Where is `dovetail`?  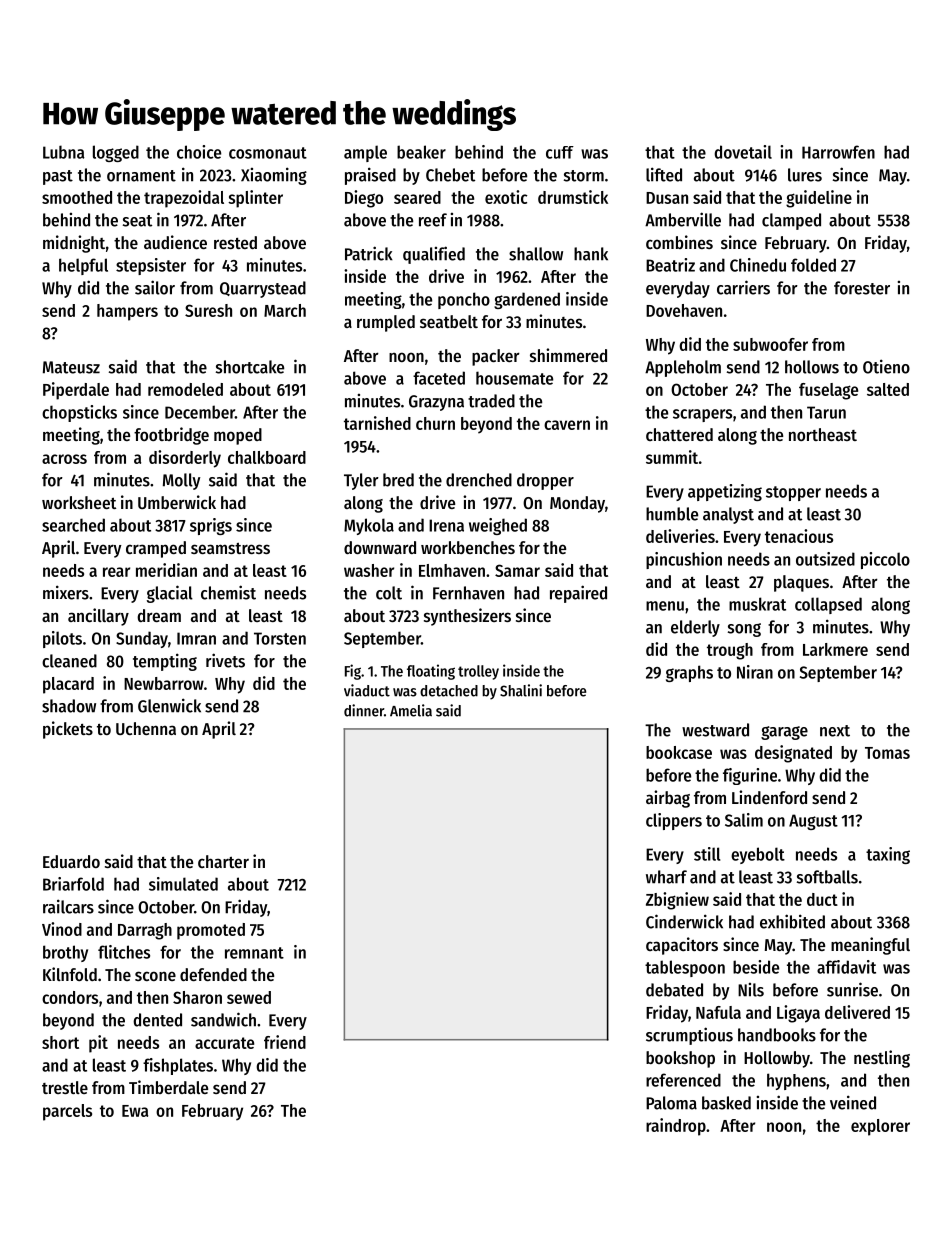 dovetail is located at coordinates (743, 152).
